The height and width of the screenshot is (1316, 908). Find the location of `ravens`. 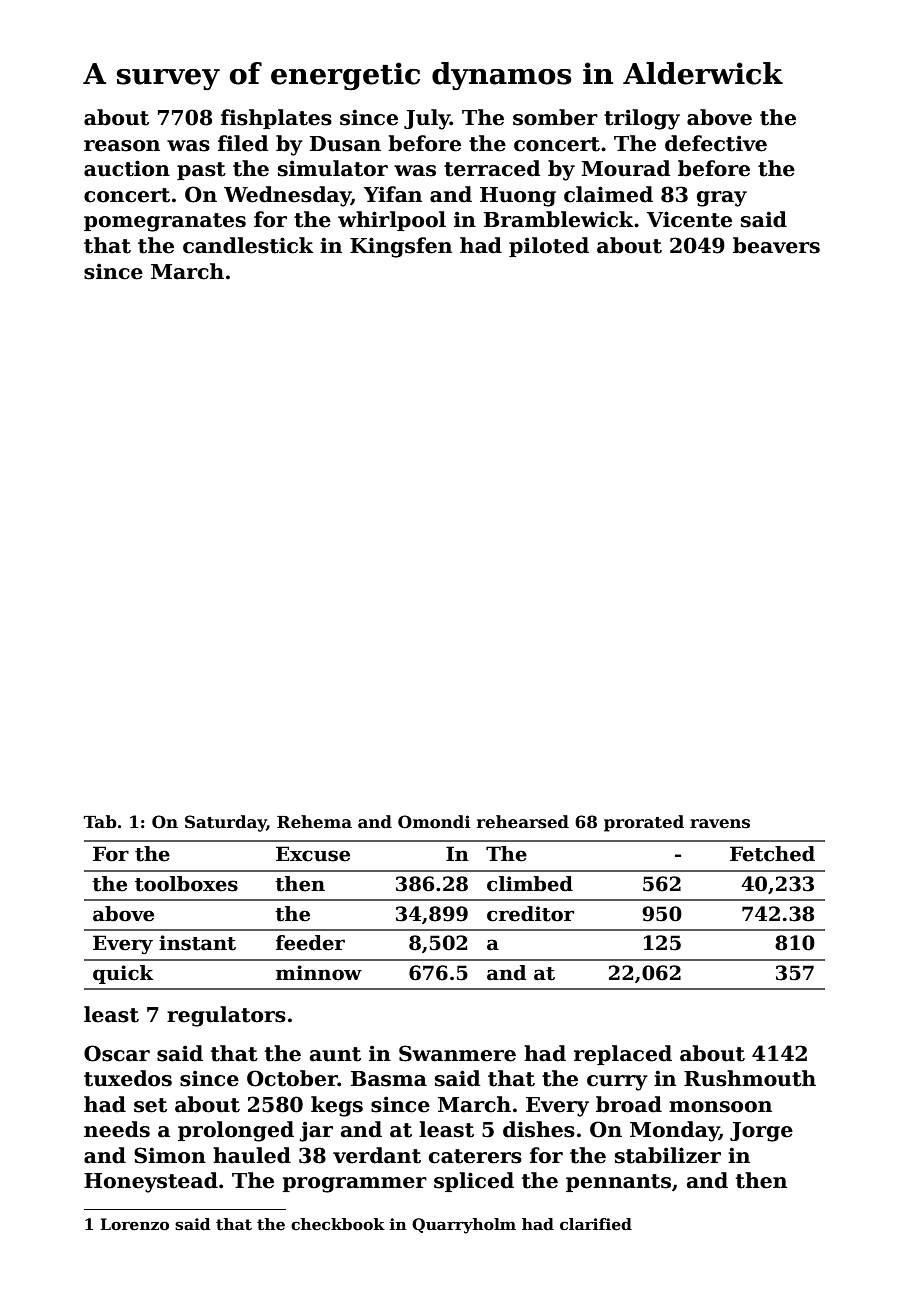

ravens is located at coordinates (720, 824).
